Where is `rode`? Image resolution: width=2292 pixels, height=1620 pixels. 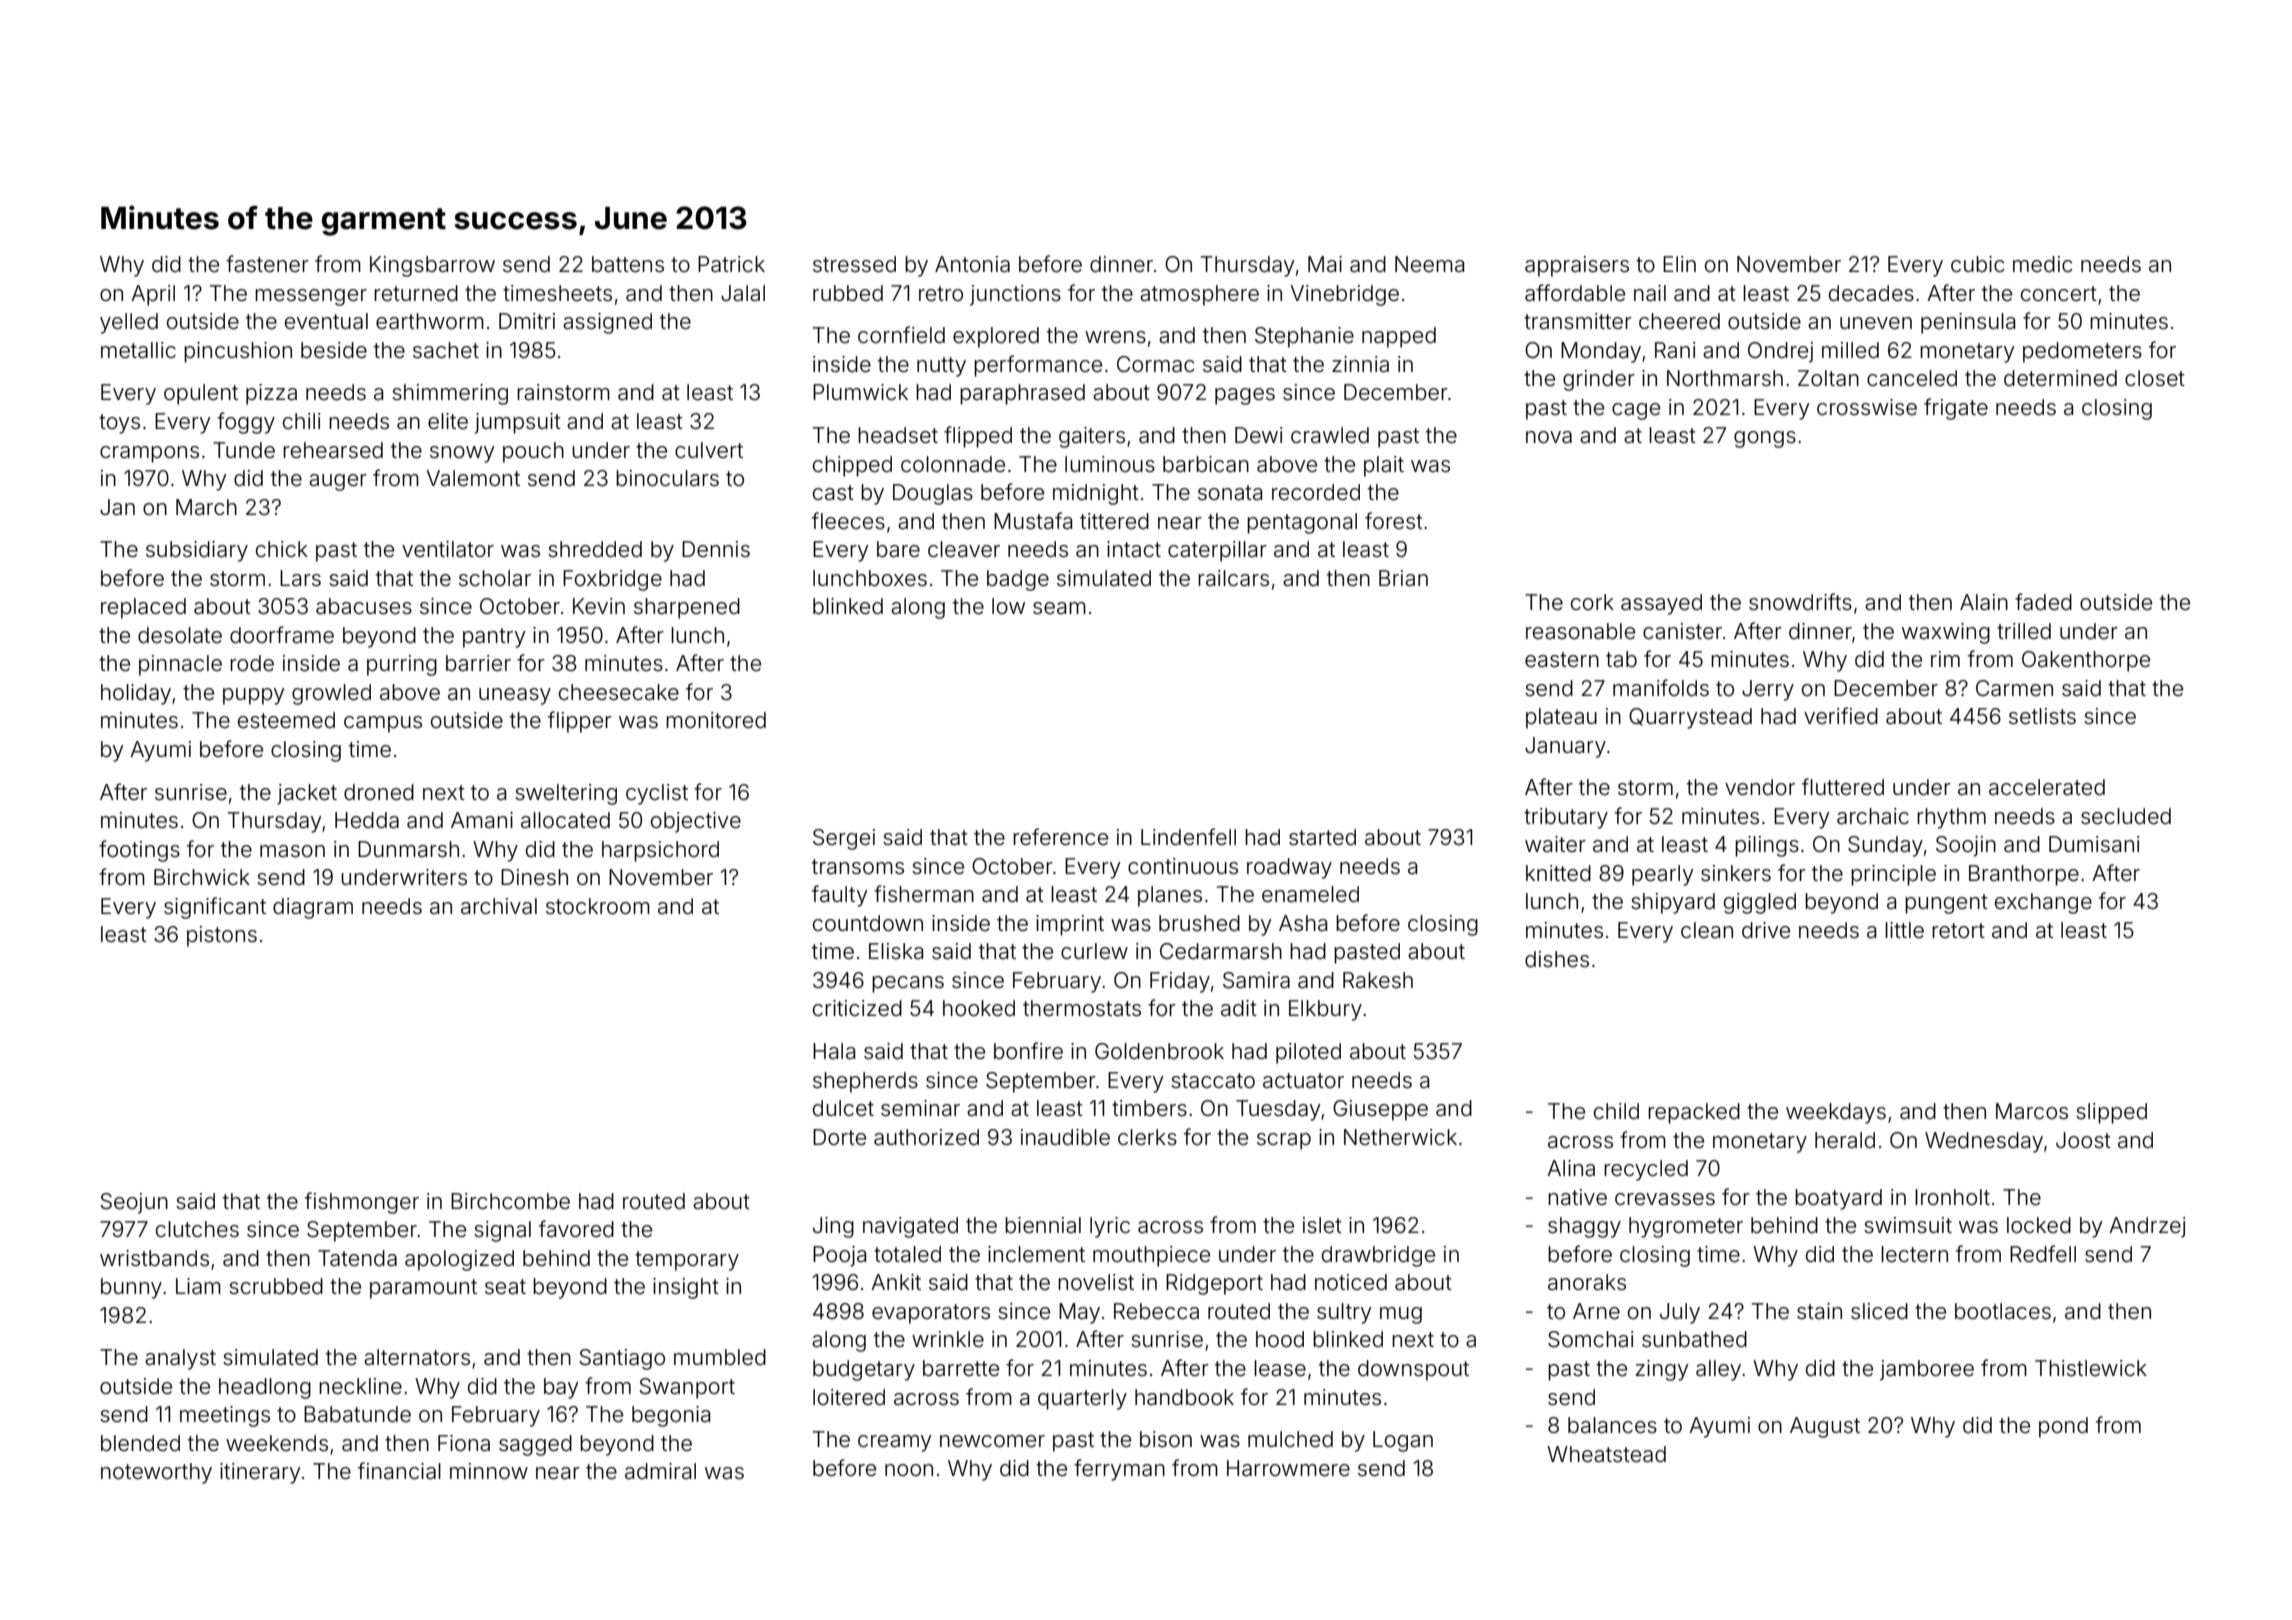
rode is located at coordinates (252, 663).
